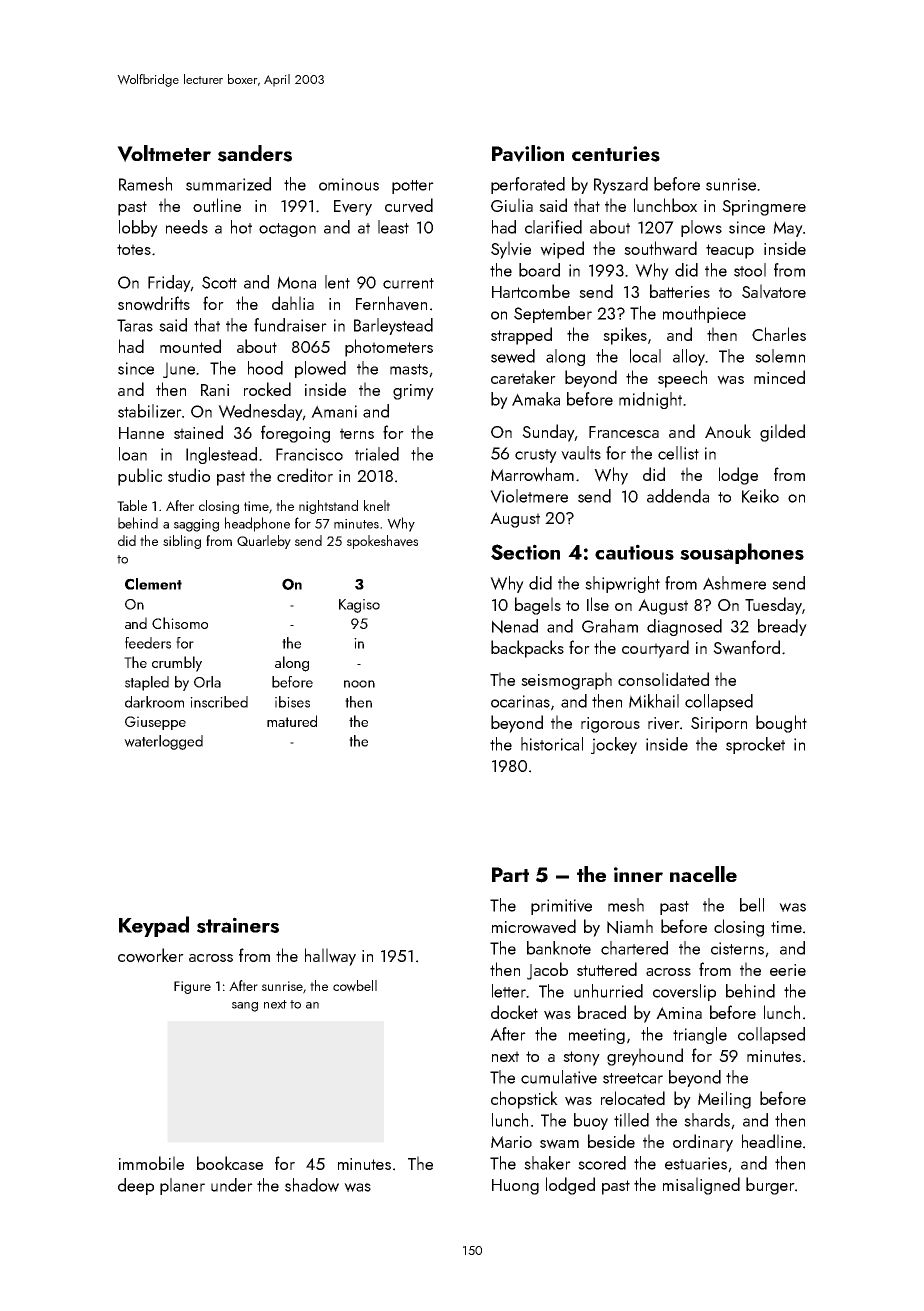  I want to click on waterlogged, so click(163, 742).
